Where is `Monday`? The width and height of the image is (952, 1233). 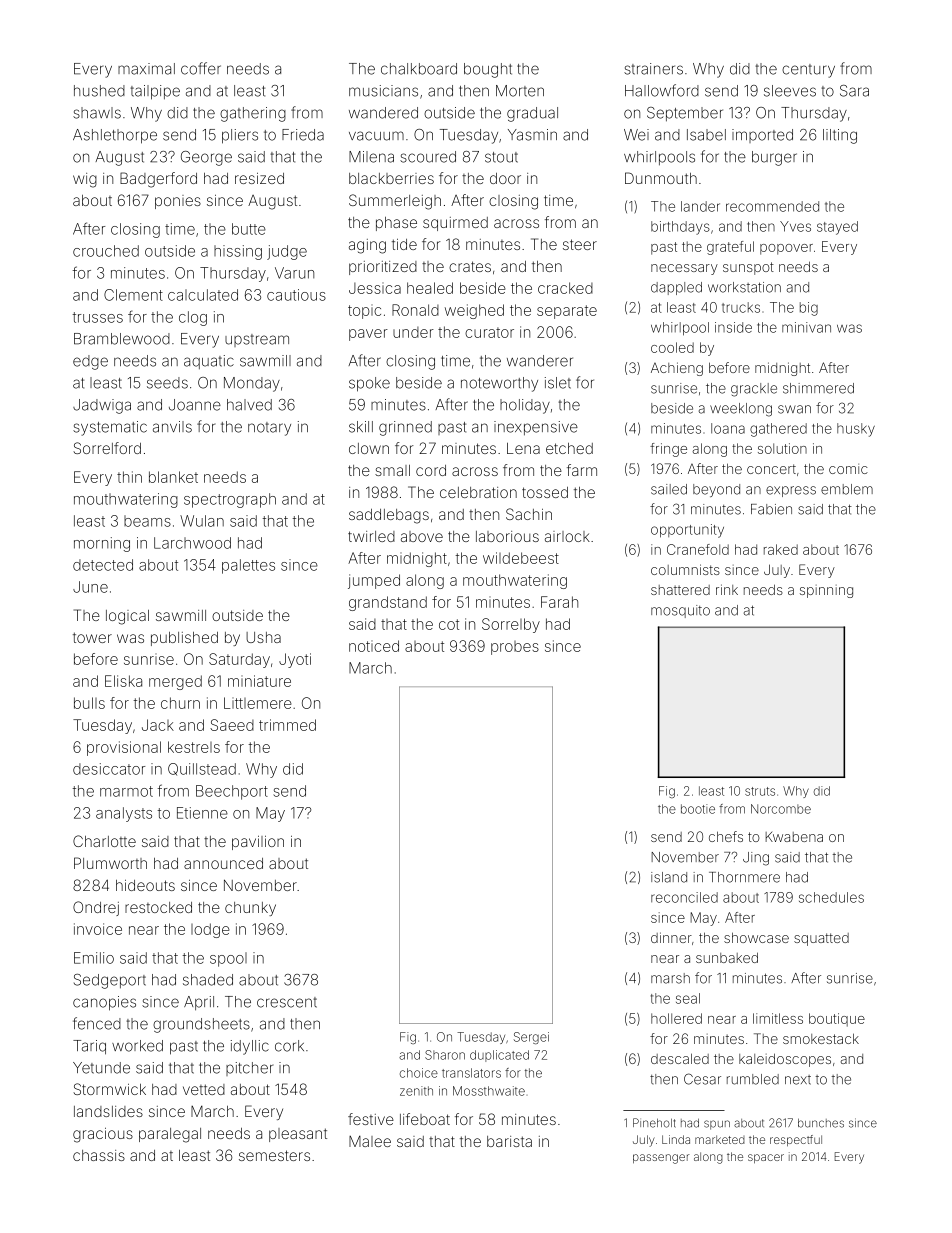
Monday is located at coordinates (252, 384).
